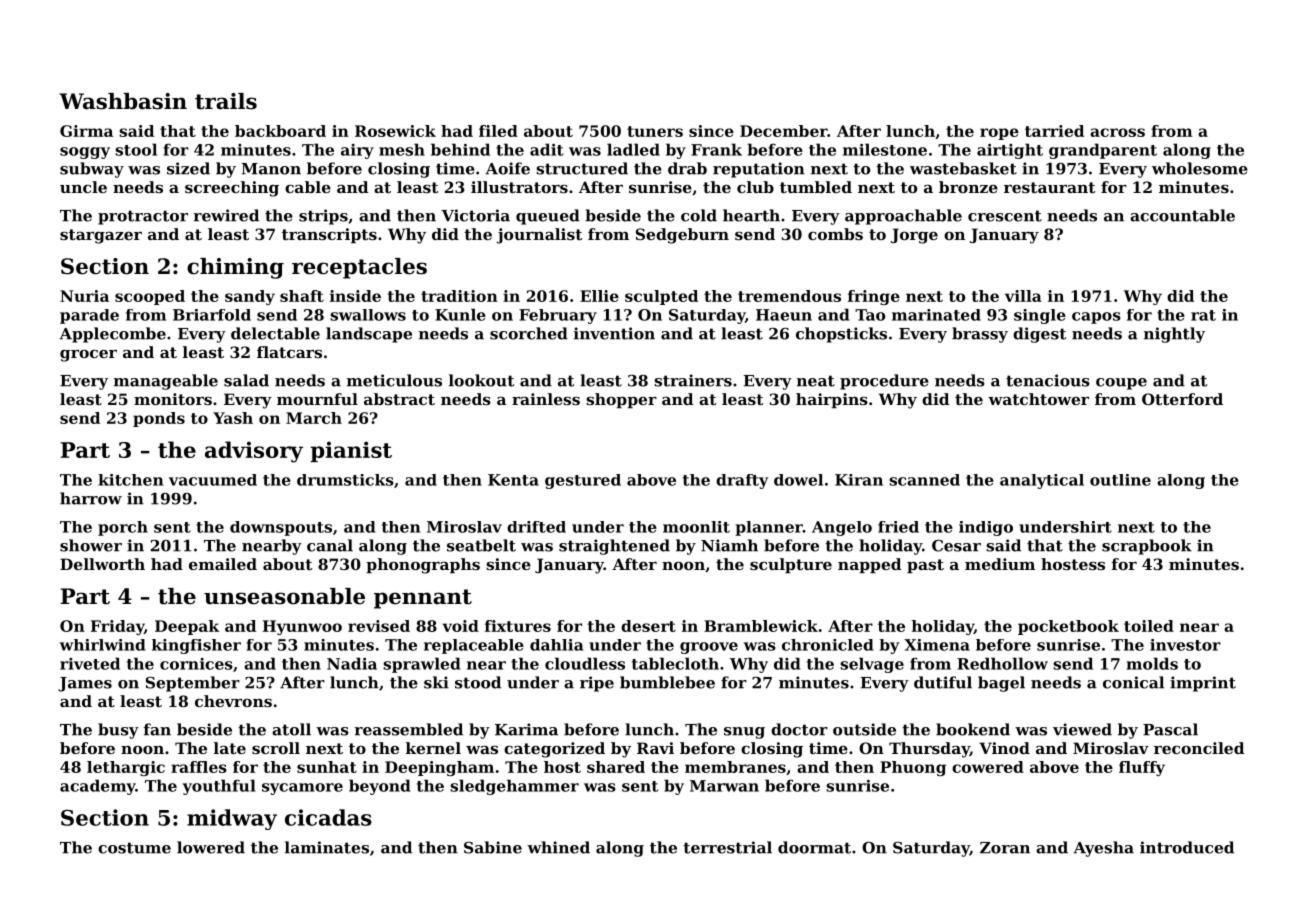  Describe the element at coordinates (330, 545) in the screenshot. I see `canal` at that location.
